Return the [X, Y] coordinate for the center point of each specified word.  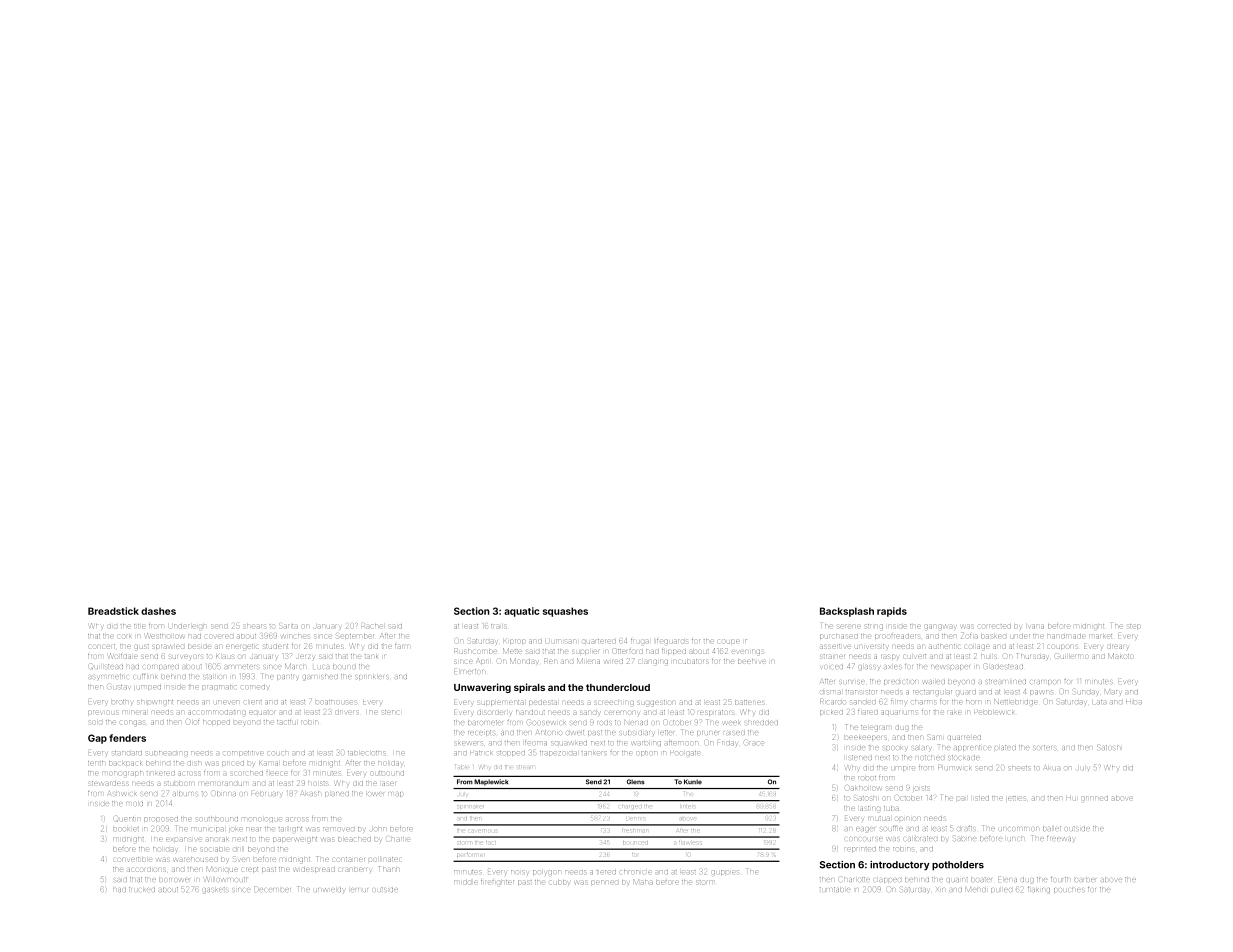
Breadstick [113, 611]
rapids [892, 612]
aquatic [521, 612]
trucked [142, 889]
